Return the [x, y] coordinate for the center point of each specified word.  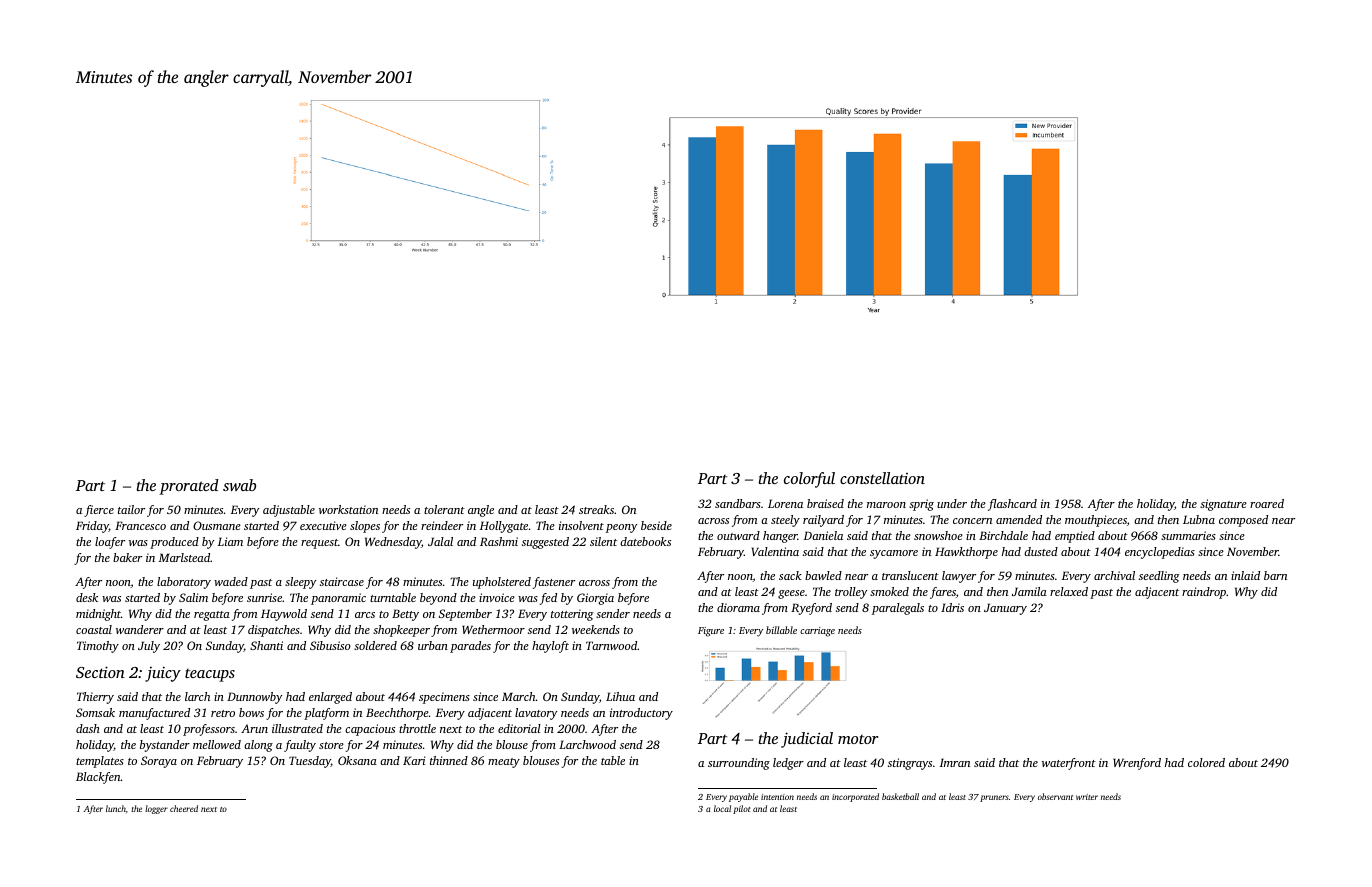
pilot [741, 809]
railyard [823, 521]
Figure [711, 632]
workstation [348, 509]
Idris [952, 607]
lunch [116, 808]
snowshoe [938, 535]
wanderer [140, 629]
